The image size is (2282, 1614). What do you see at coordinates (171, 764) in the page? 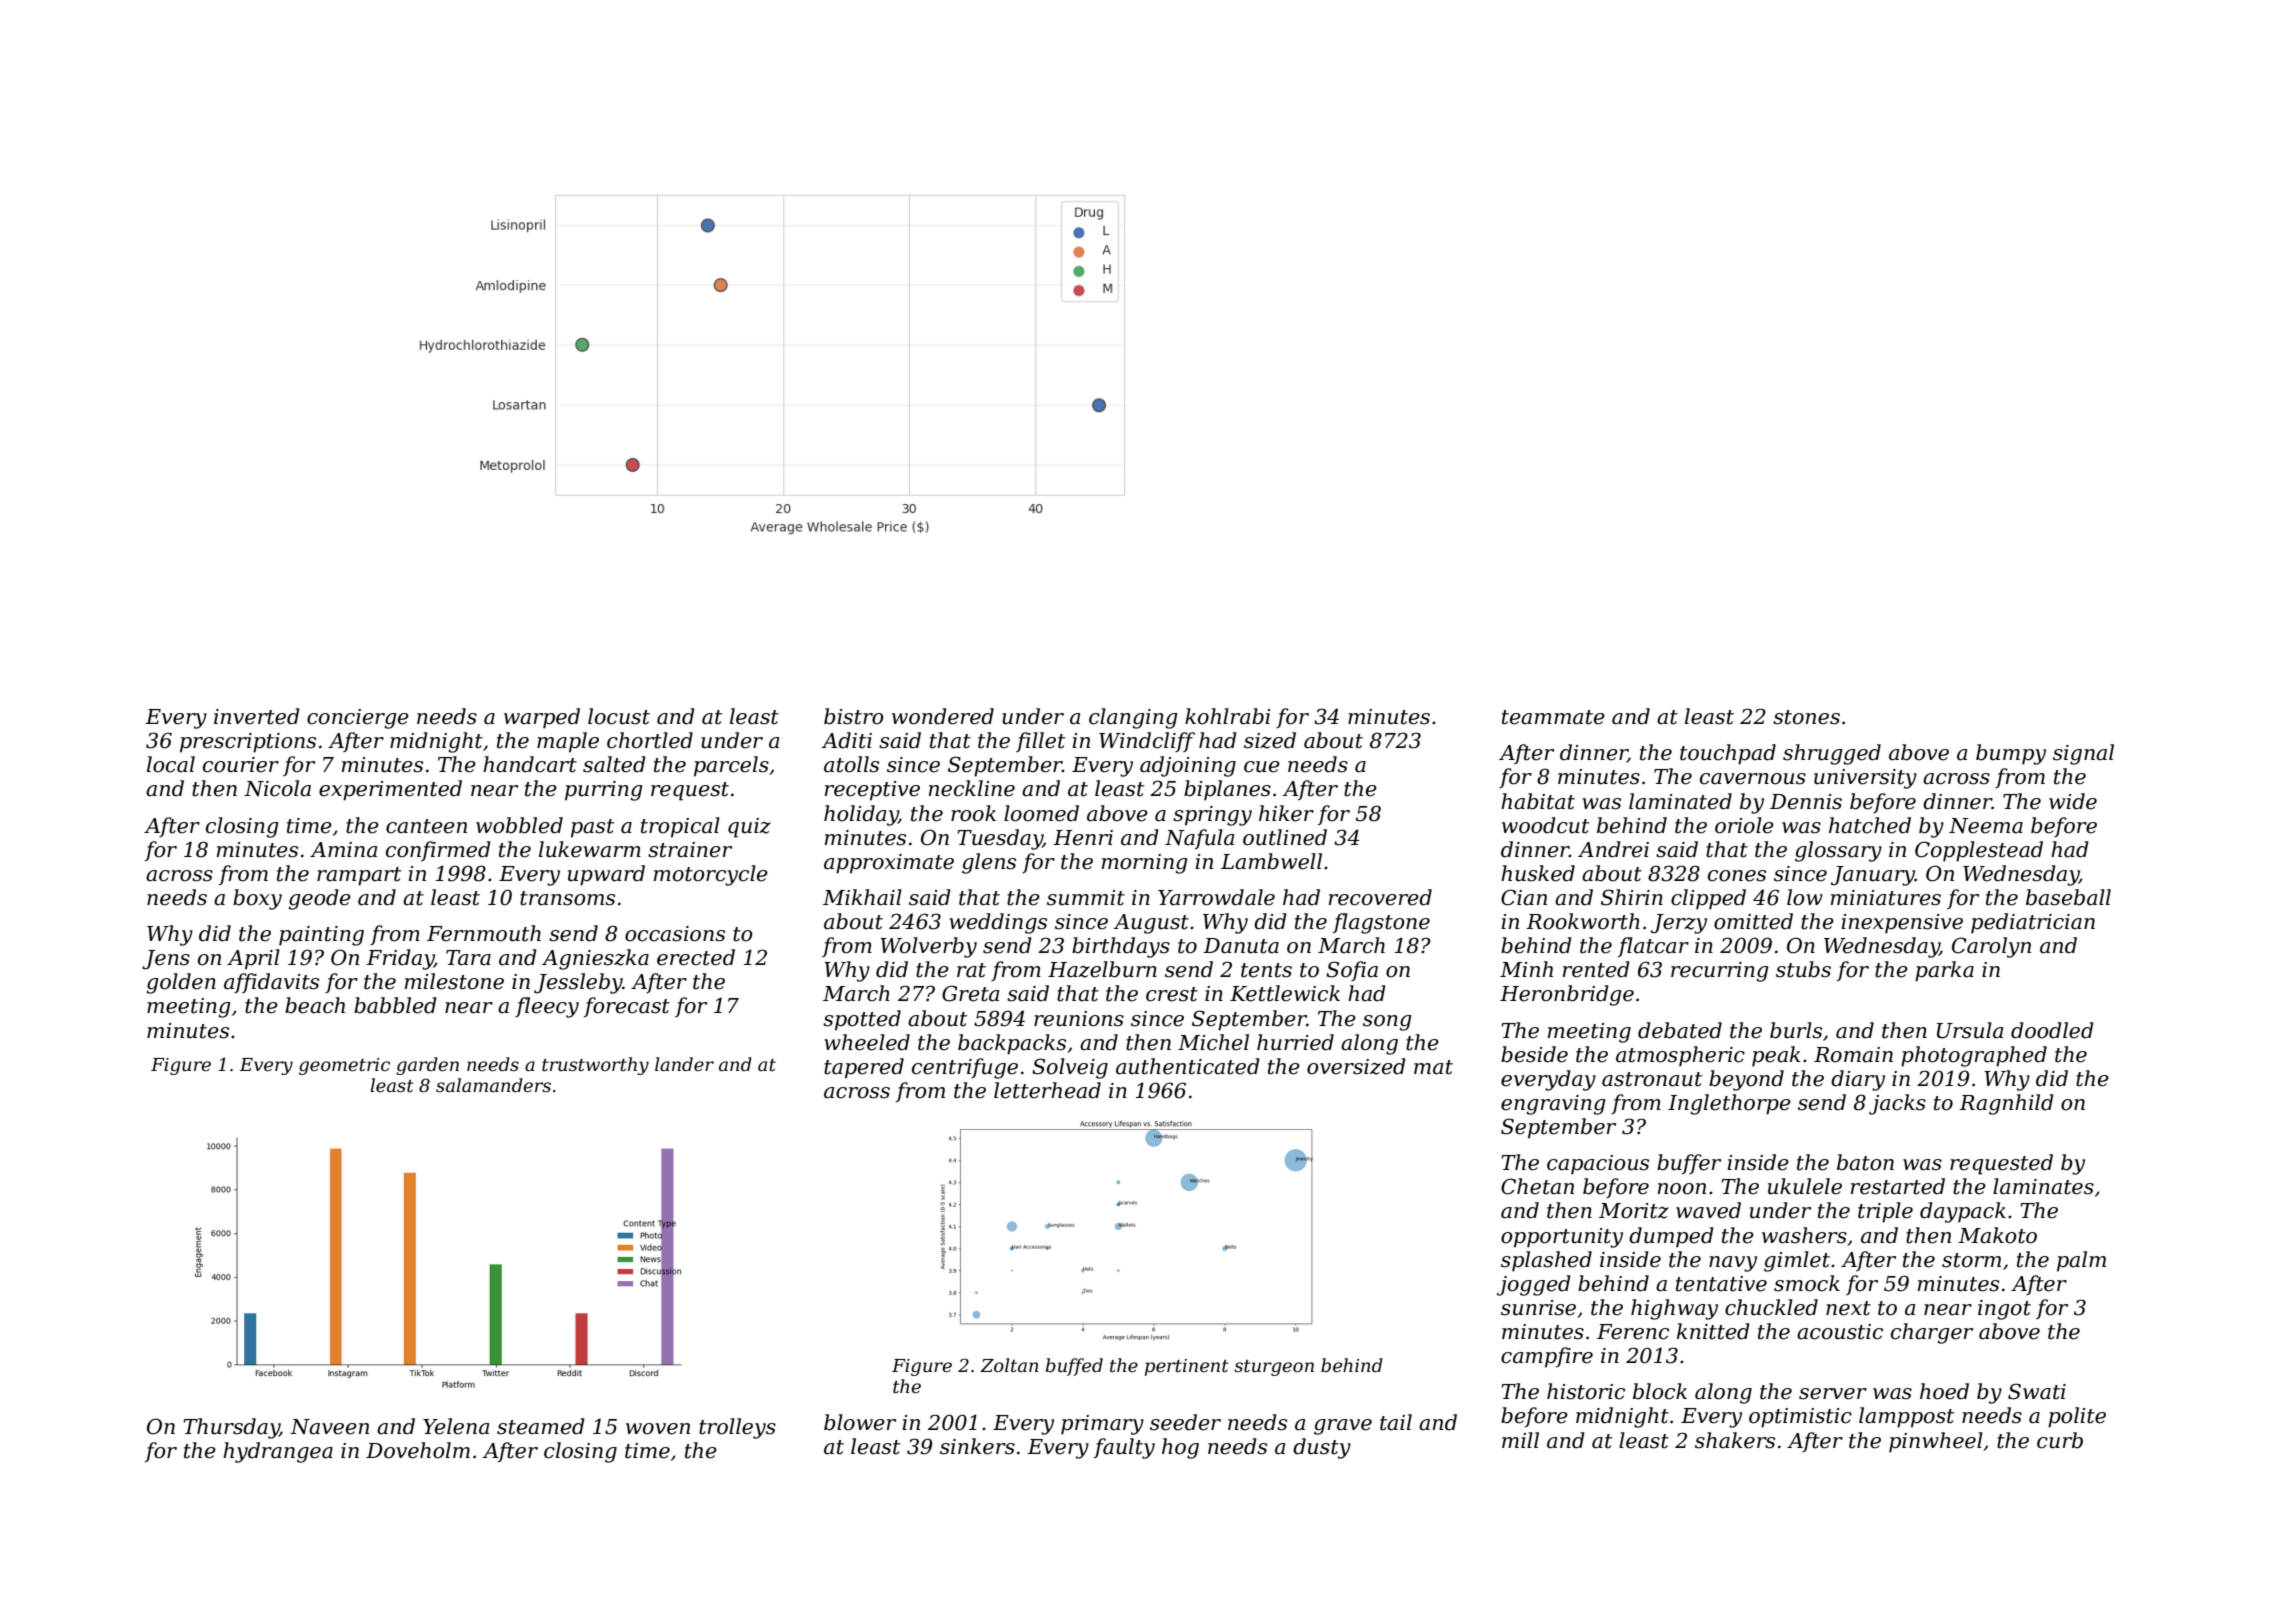
I see `local` at bounding box center [171, 764].
